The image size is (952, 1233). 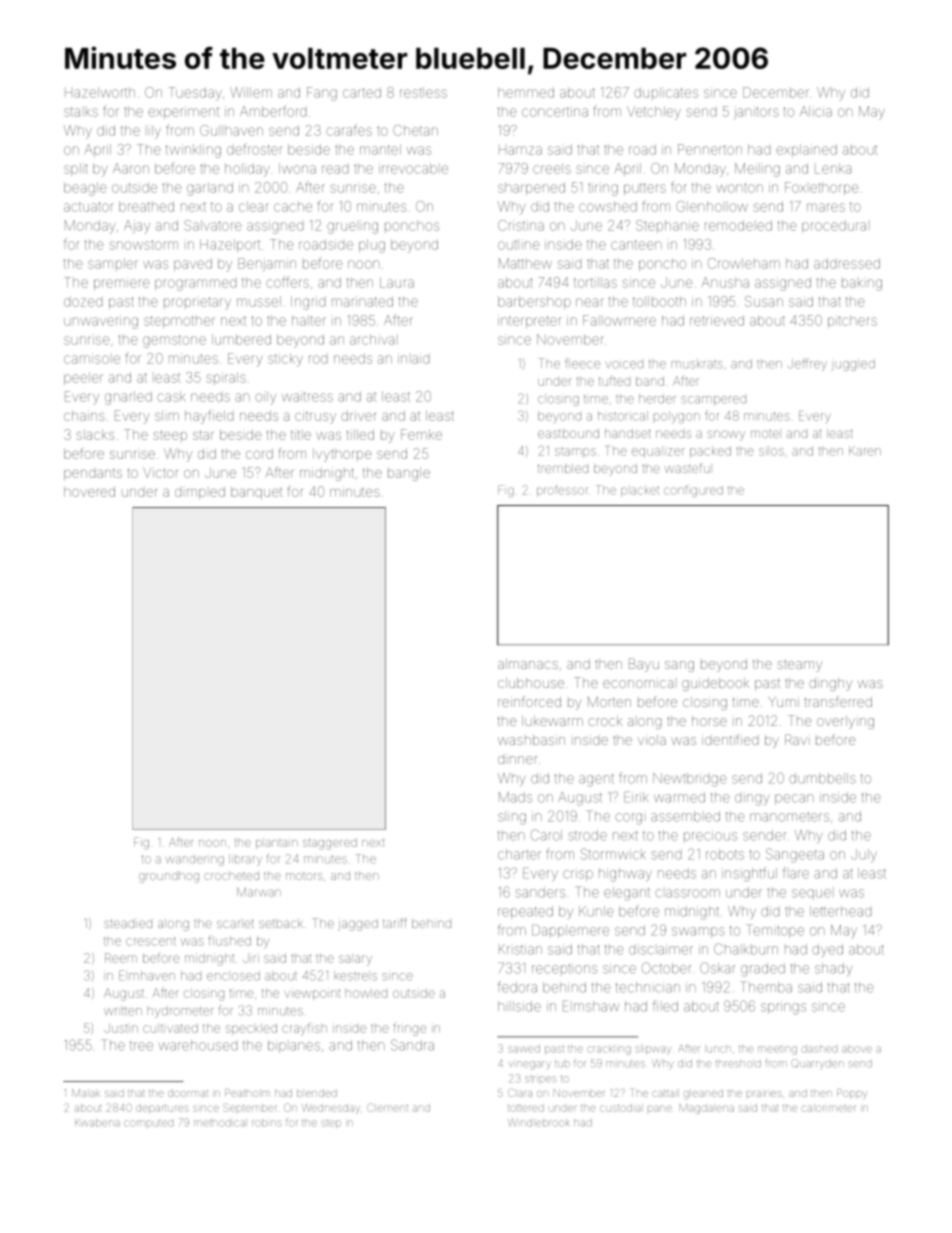 What do you see at coordinates (518, 760) in the screenshot?
I see `dinner` at bounding box center [518, 760].
